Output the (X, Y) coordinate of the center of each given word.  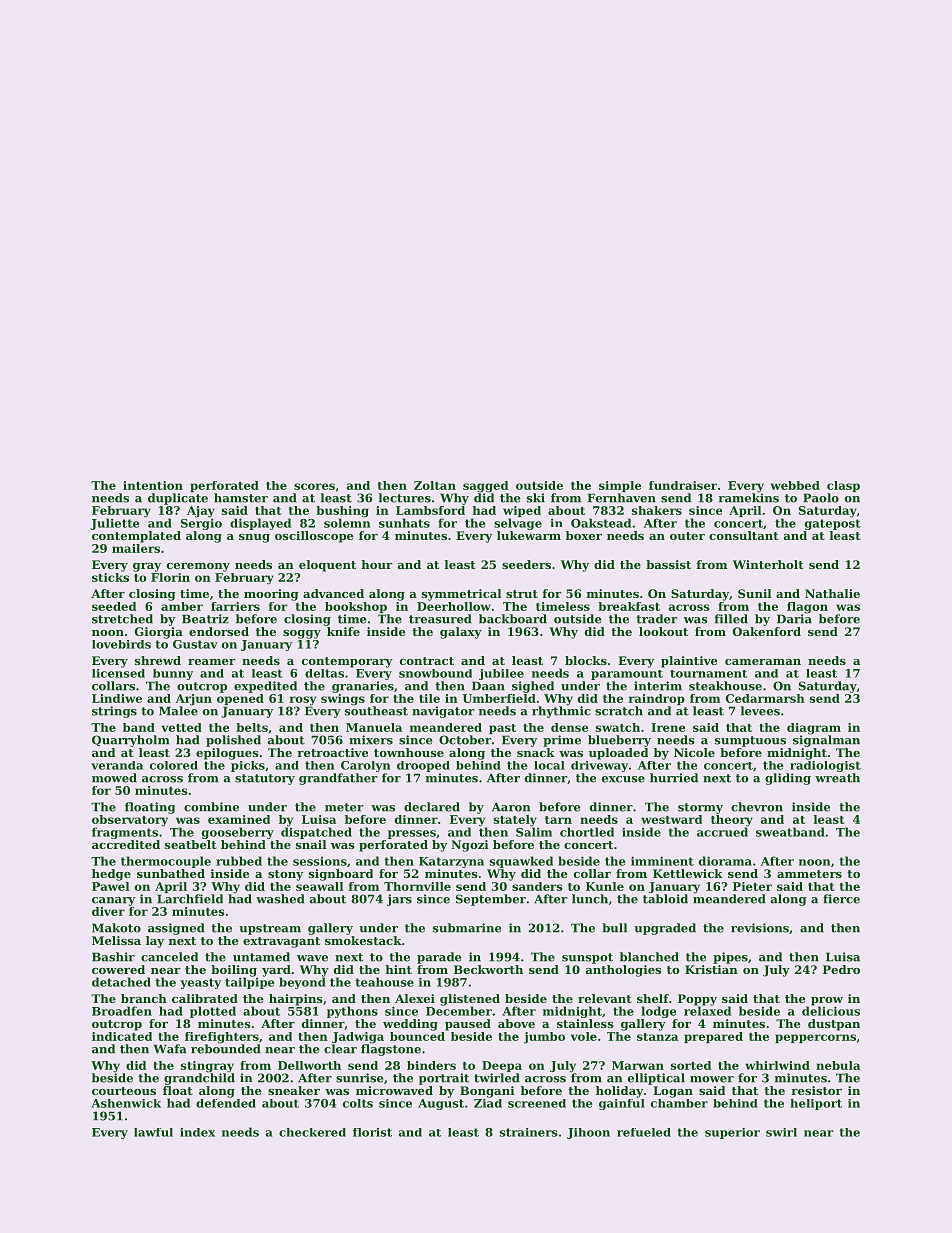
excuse (623, 779)
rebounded (226, 1049)
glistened (470, 1000)
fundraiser (683, 485)
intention (153, 485)
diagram (814, 729)
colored (174, 765)
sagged (486, 487)
